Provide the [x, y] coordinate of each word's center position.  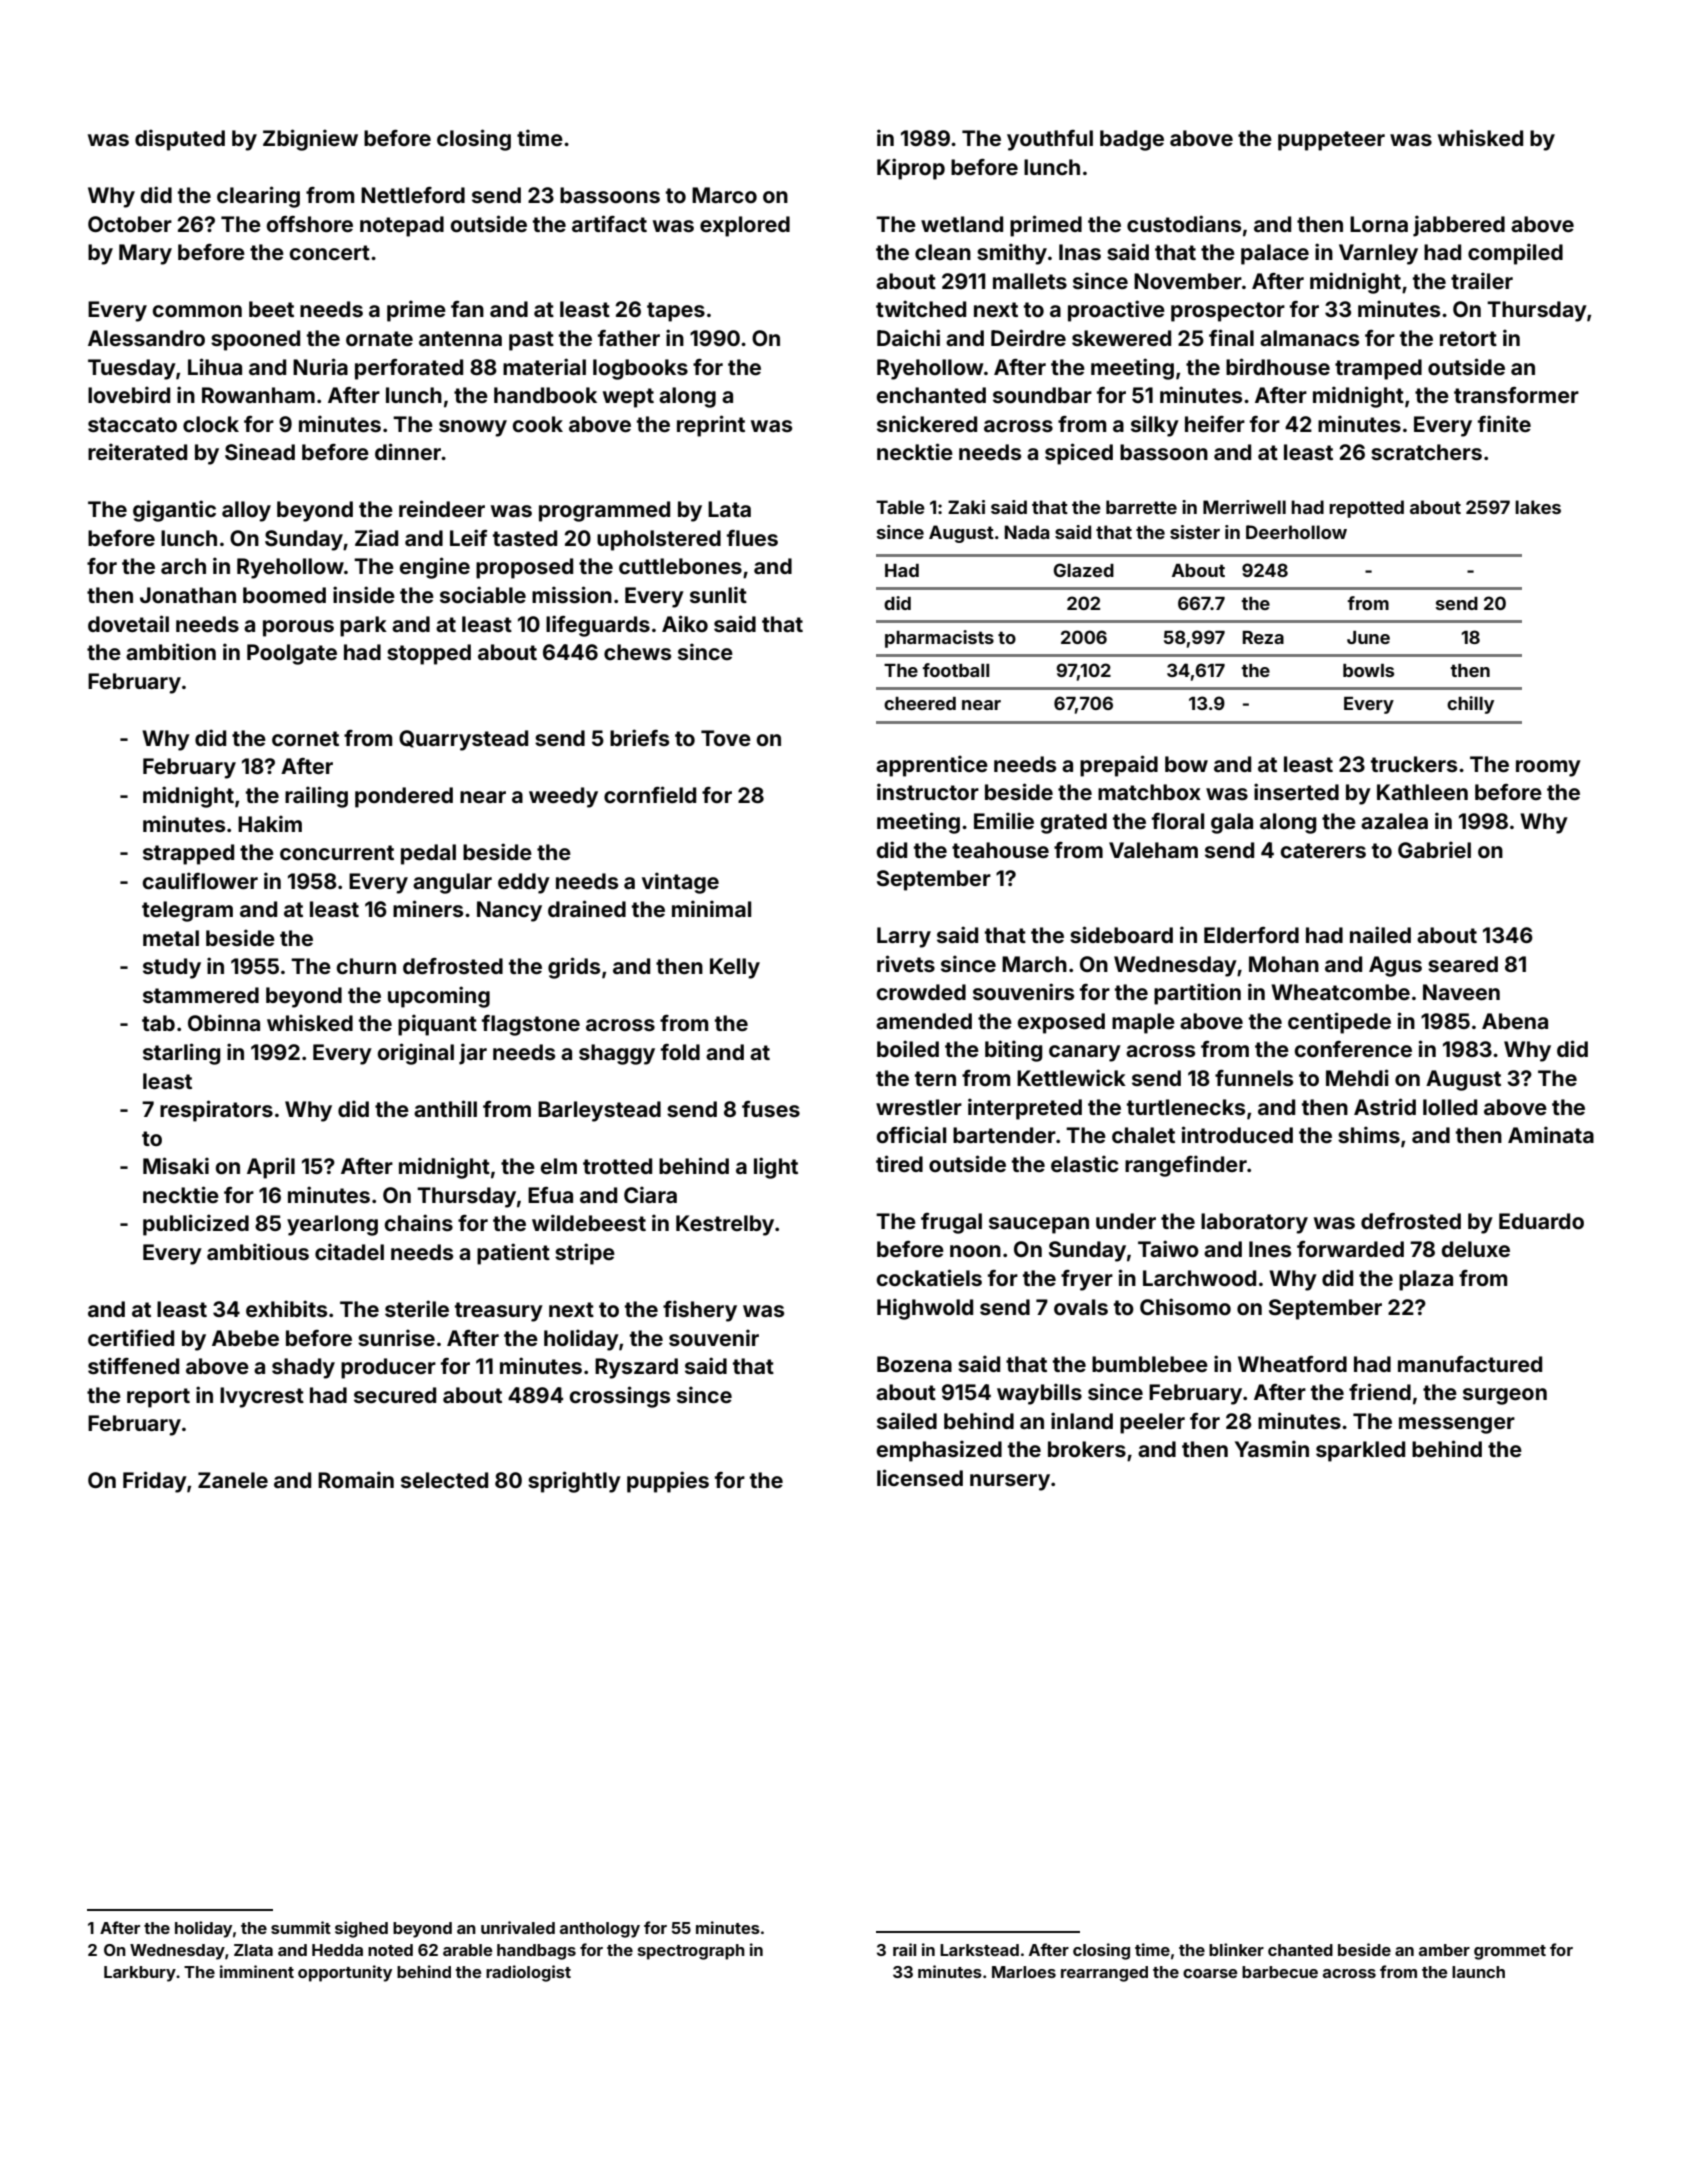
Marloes [1024, 1972]
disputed [180, 140]
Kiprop [911, 169]
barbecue [1280, 1972]
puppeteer [1331, 141]
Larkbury [140, 1974]
